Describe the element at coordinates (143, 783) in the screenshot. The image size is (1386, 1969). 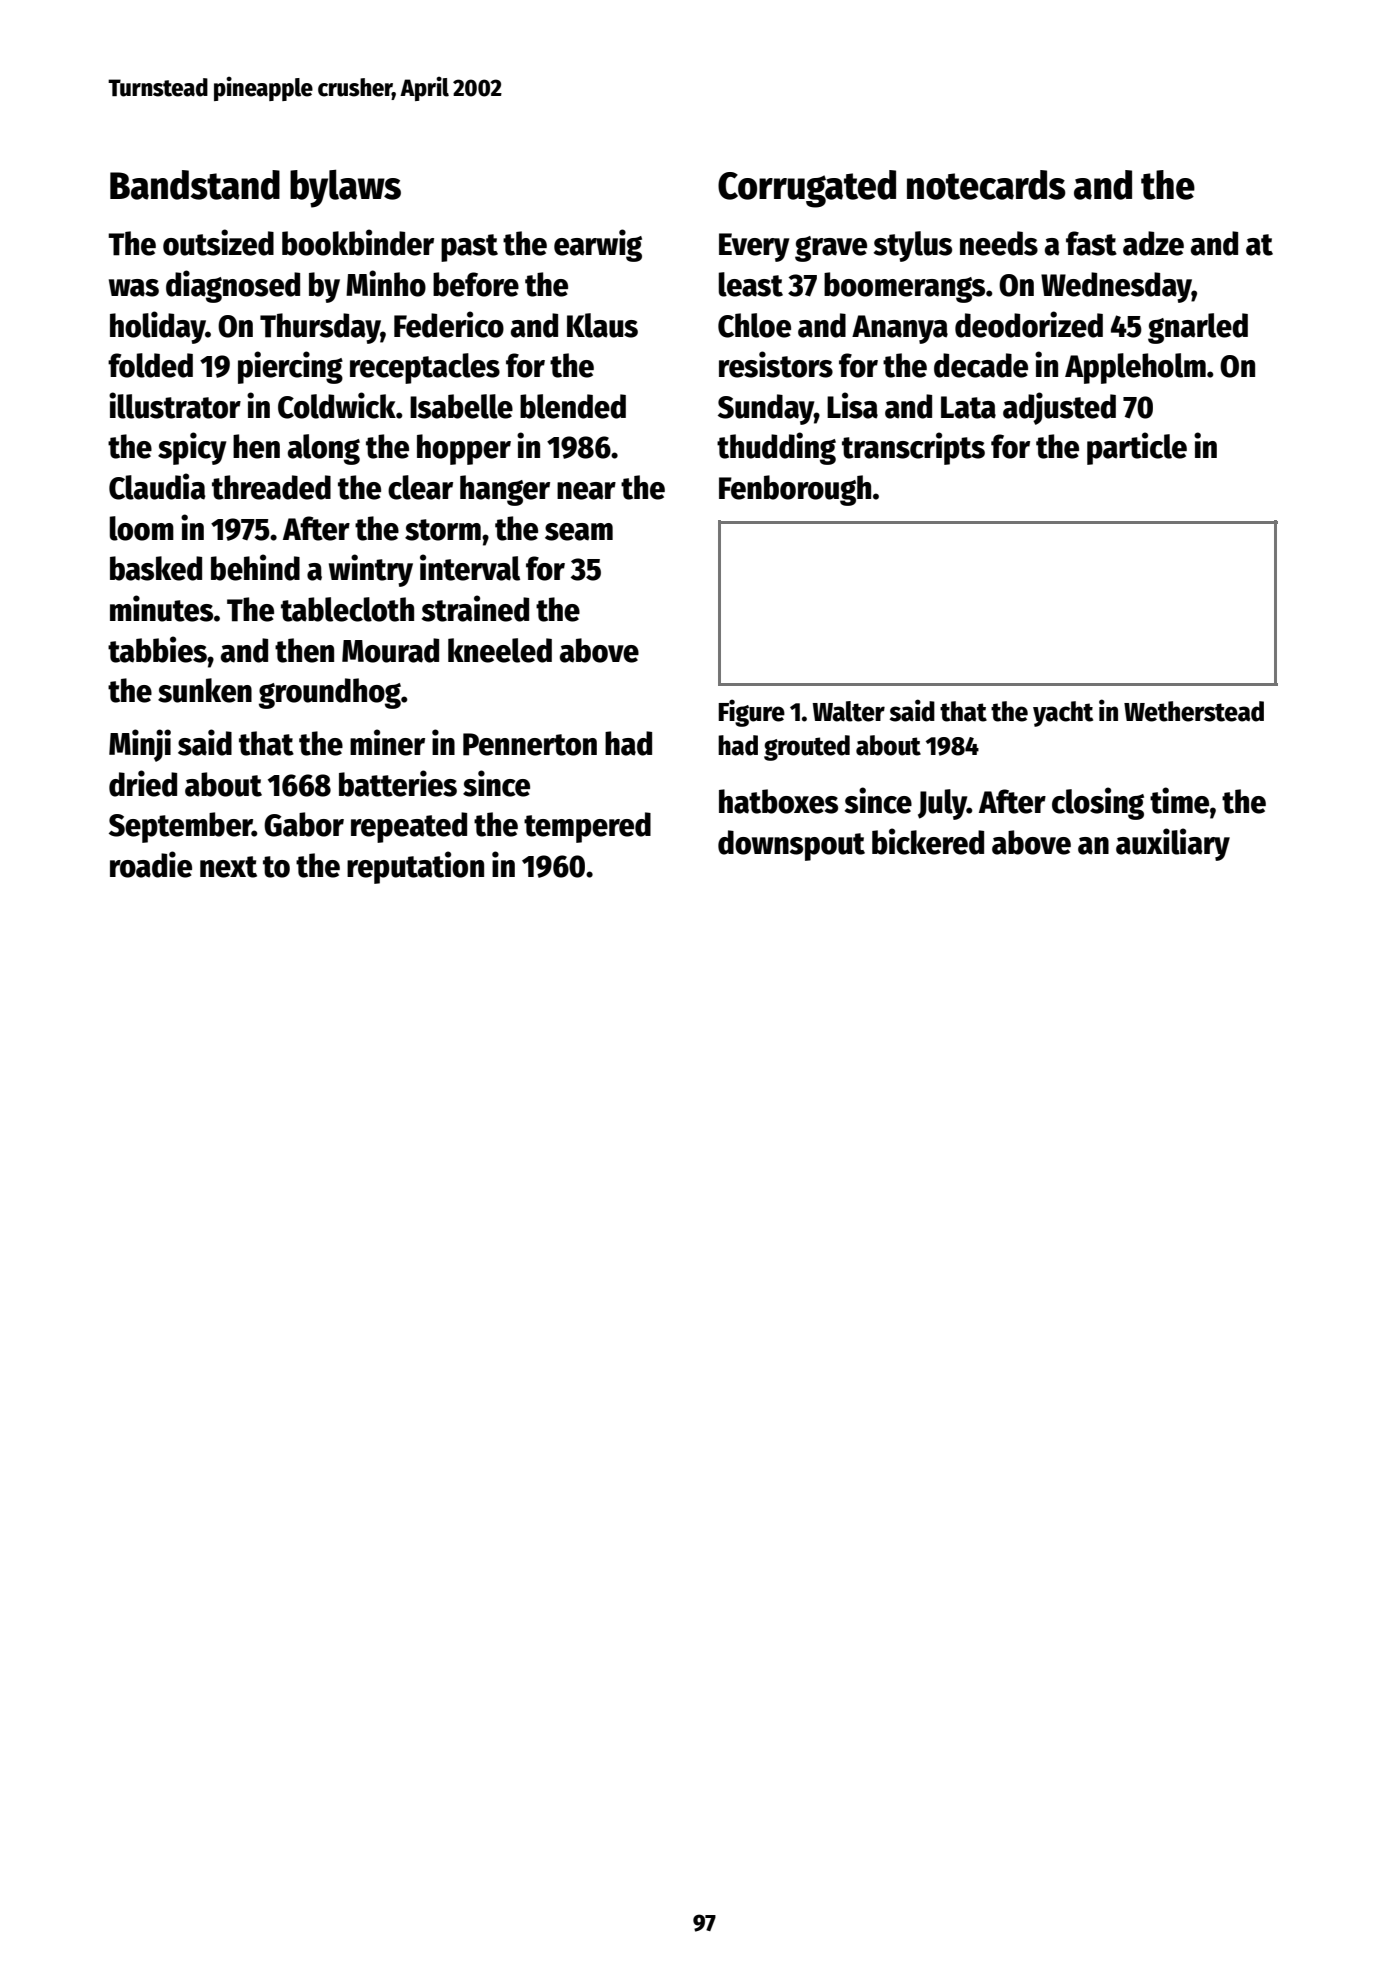
I see `dried` at that location.
